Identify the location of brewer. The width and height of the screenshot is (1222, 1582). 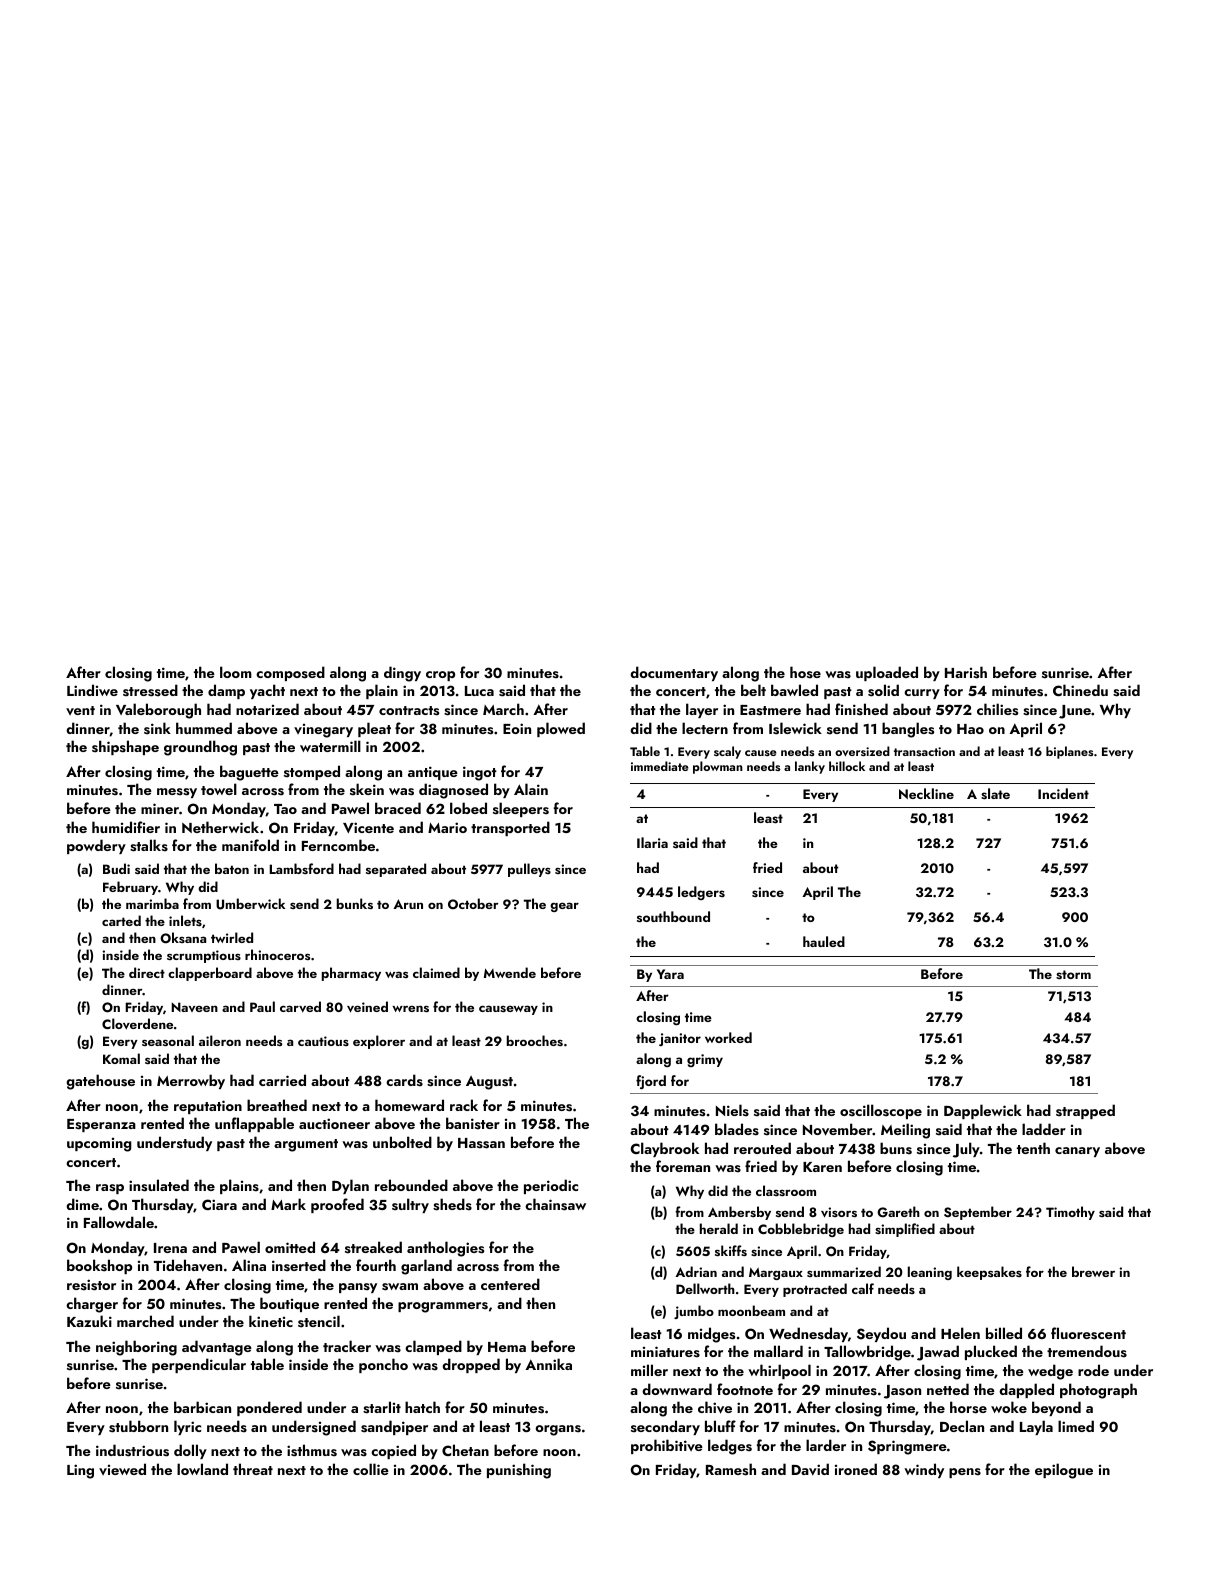
(1093, 1271).
